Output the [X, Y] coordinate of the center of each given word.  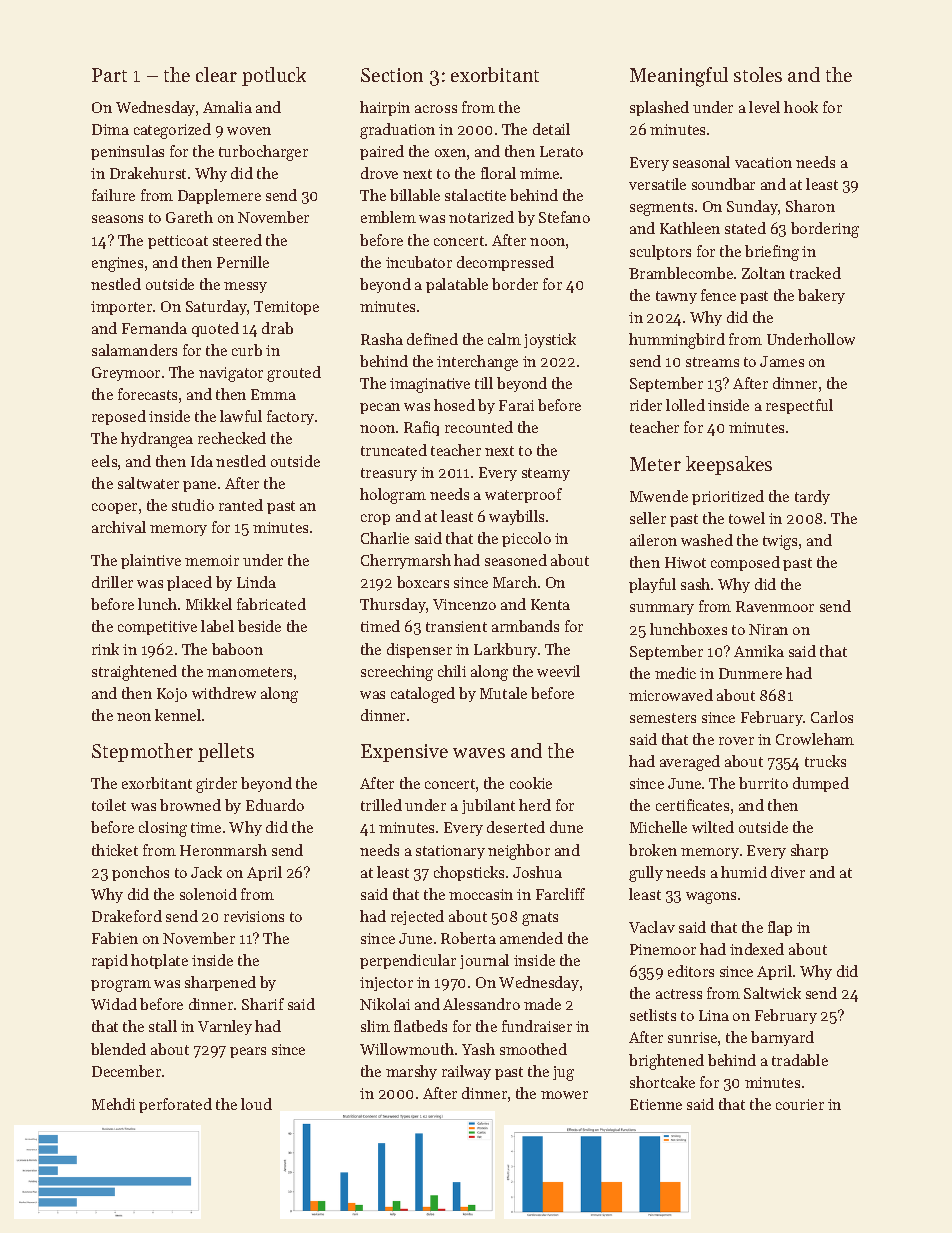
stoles [758, 74]
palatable [457, 285]
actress [679, 994]
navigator [231, 374]
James [782, 361]
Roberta [468, 938]
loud [256, 1104]
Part [109, 75]
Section [392, 75]
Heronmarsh [223, 850]
